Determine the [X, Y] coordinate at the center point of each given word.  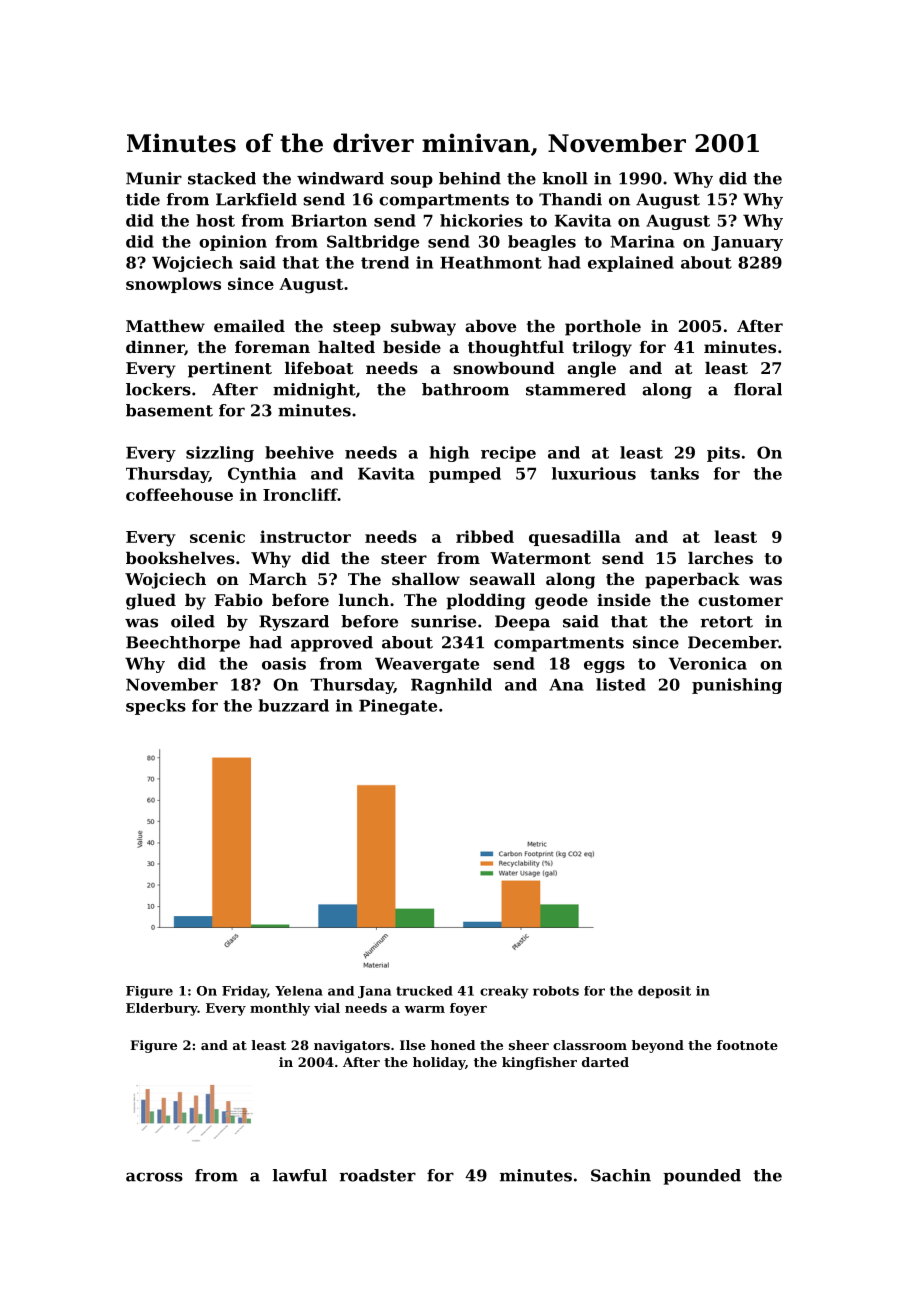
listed [621, 684]
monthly [280, 1009]
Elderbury [162, 1009]
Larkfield [256, 199]
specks [156, 707]
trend [385, 262]
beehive [299, 452]
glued [151, 602]
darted [605, 1062]
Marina [643, 241]
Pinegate [398, 707]
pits [723, 454]
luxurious [594, 473]
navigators [352, 1046]
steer [404, 558]
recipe [508, 454]
